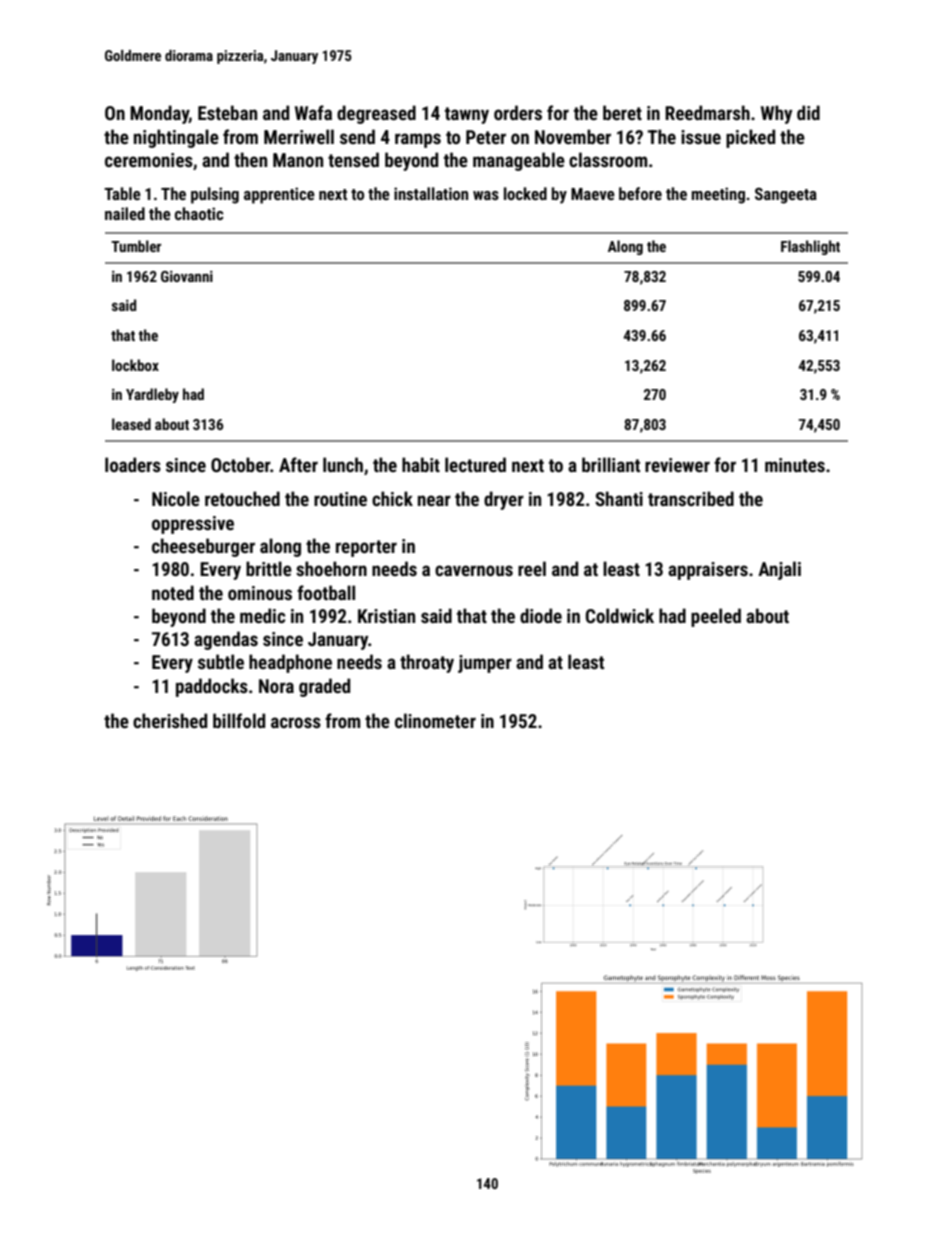  What do you see at coordinates (135, 365) in the page?
I see `lockbox` at bounding box center [135, 365].
